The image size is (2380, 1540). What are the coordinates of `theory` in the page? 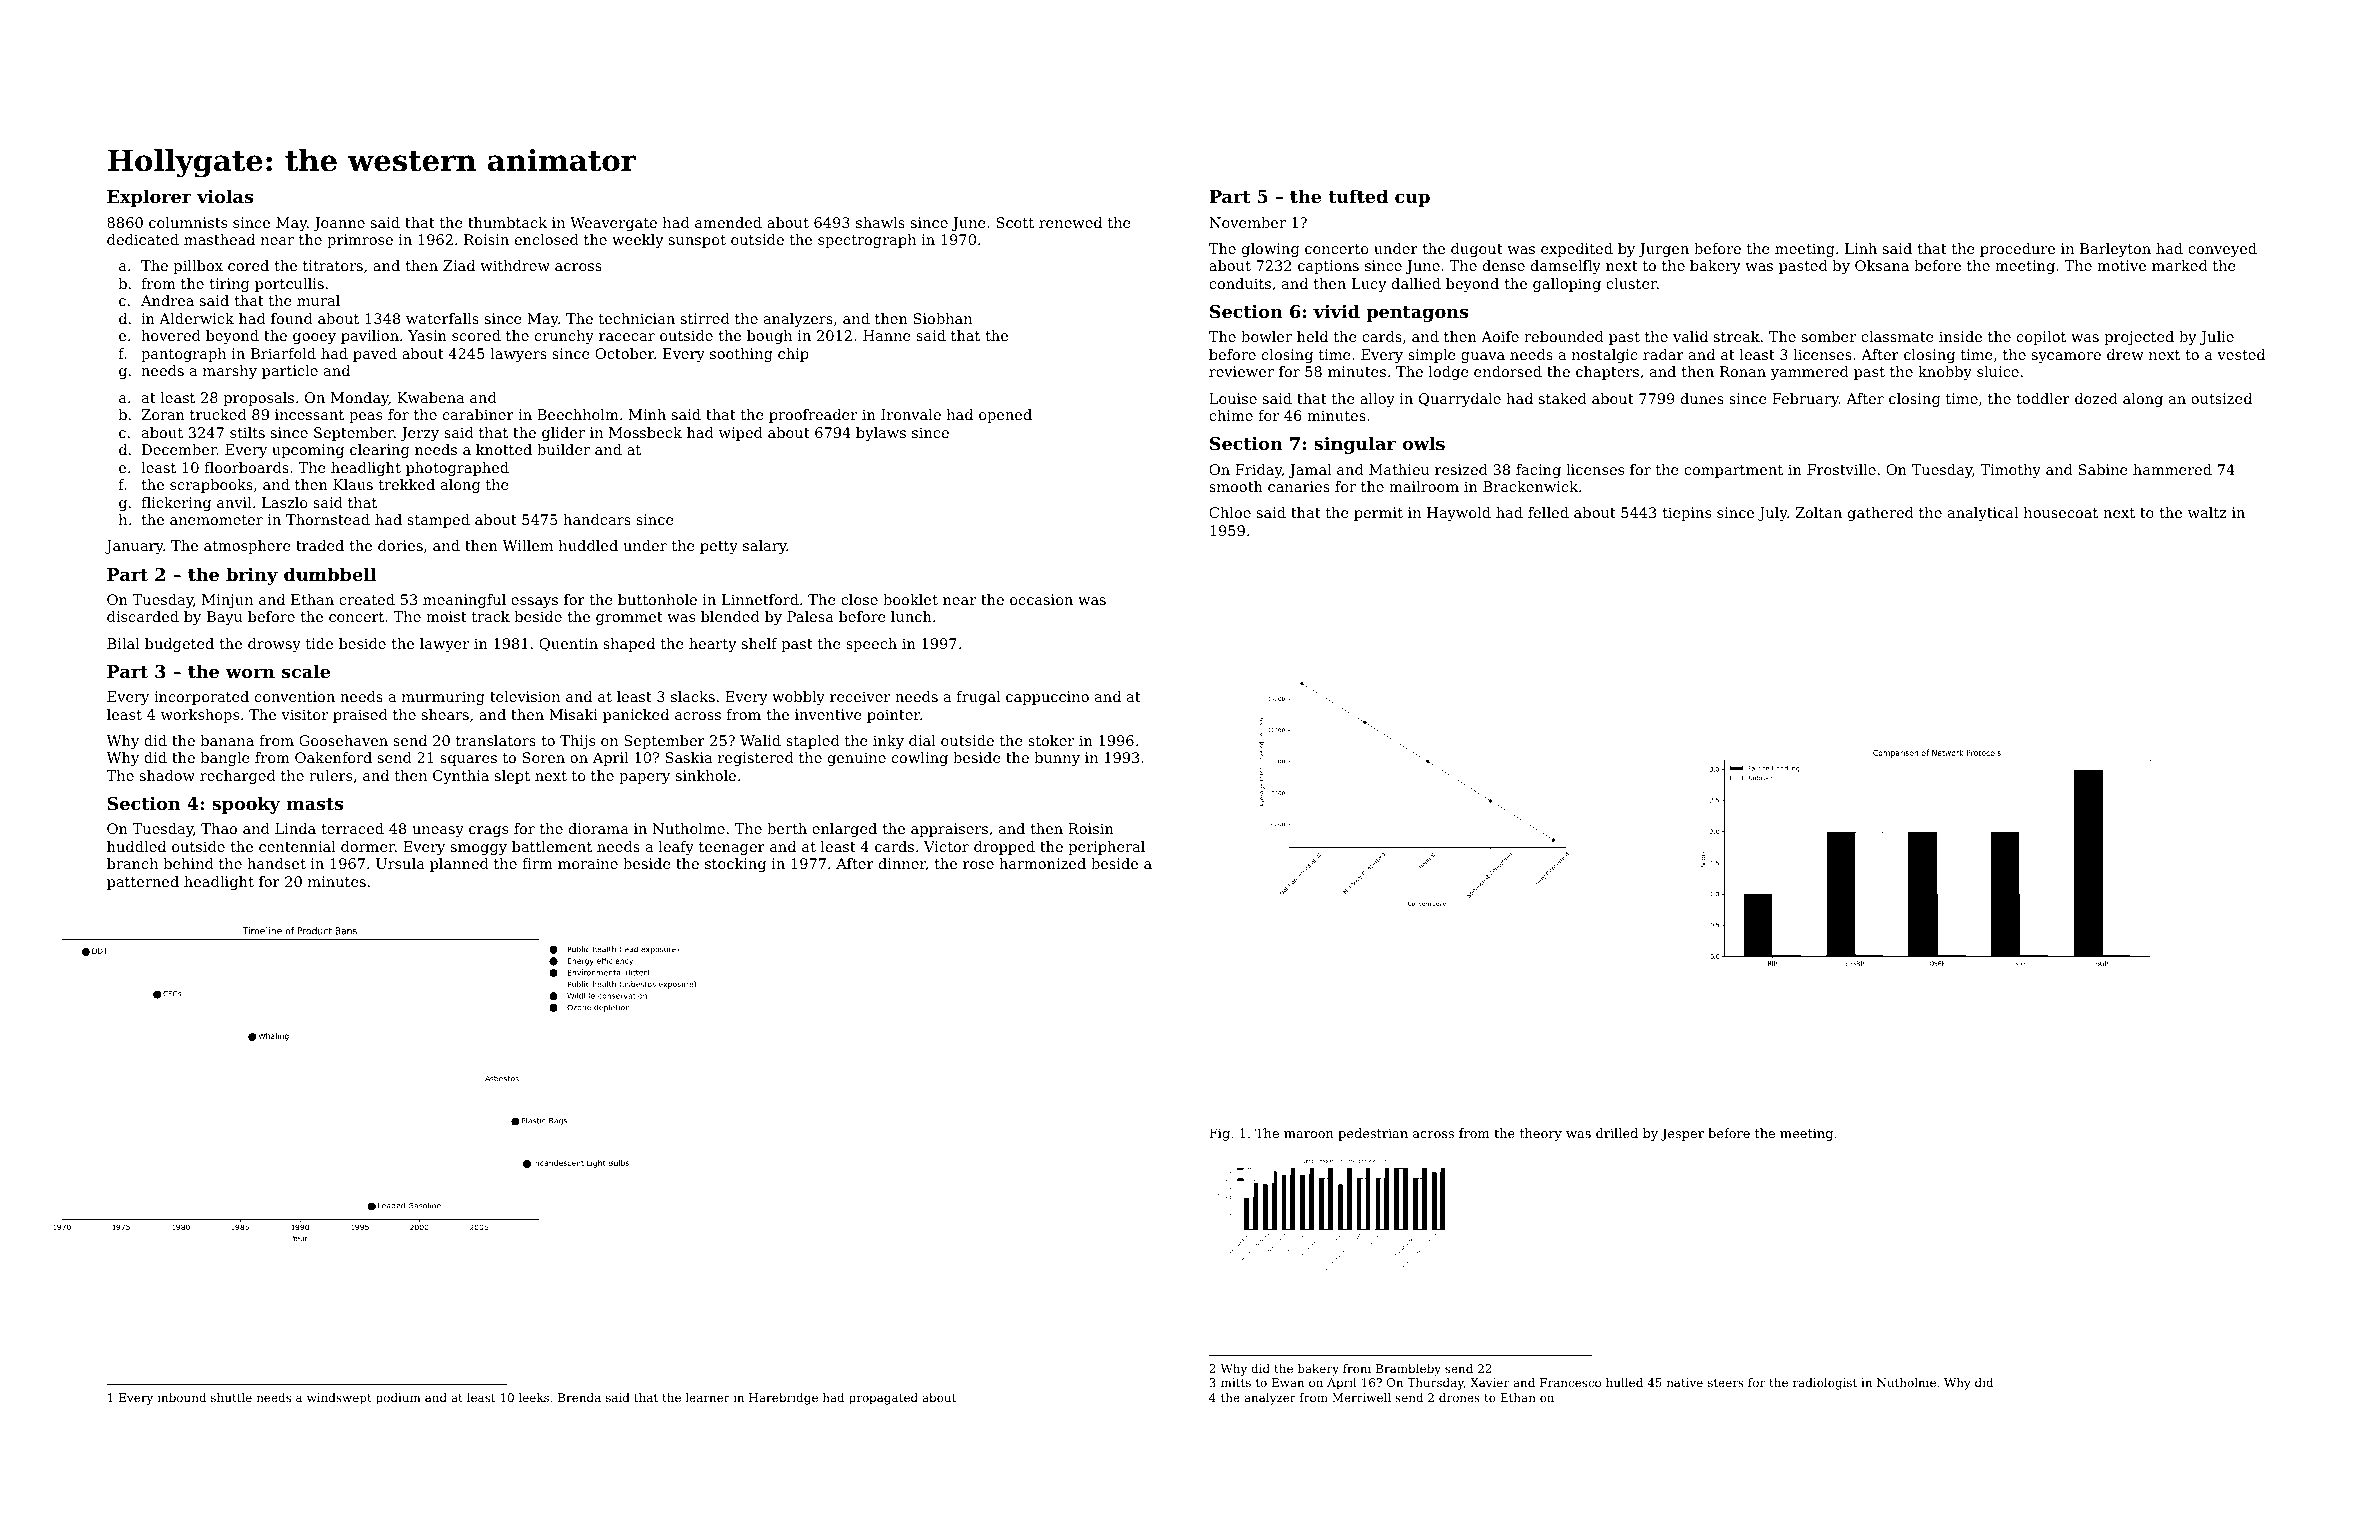 It's located at (1540, 1134).
